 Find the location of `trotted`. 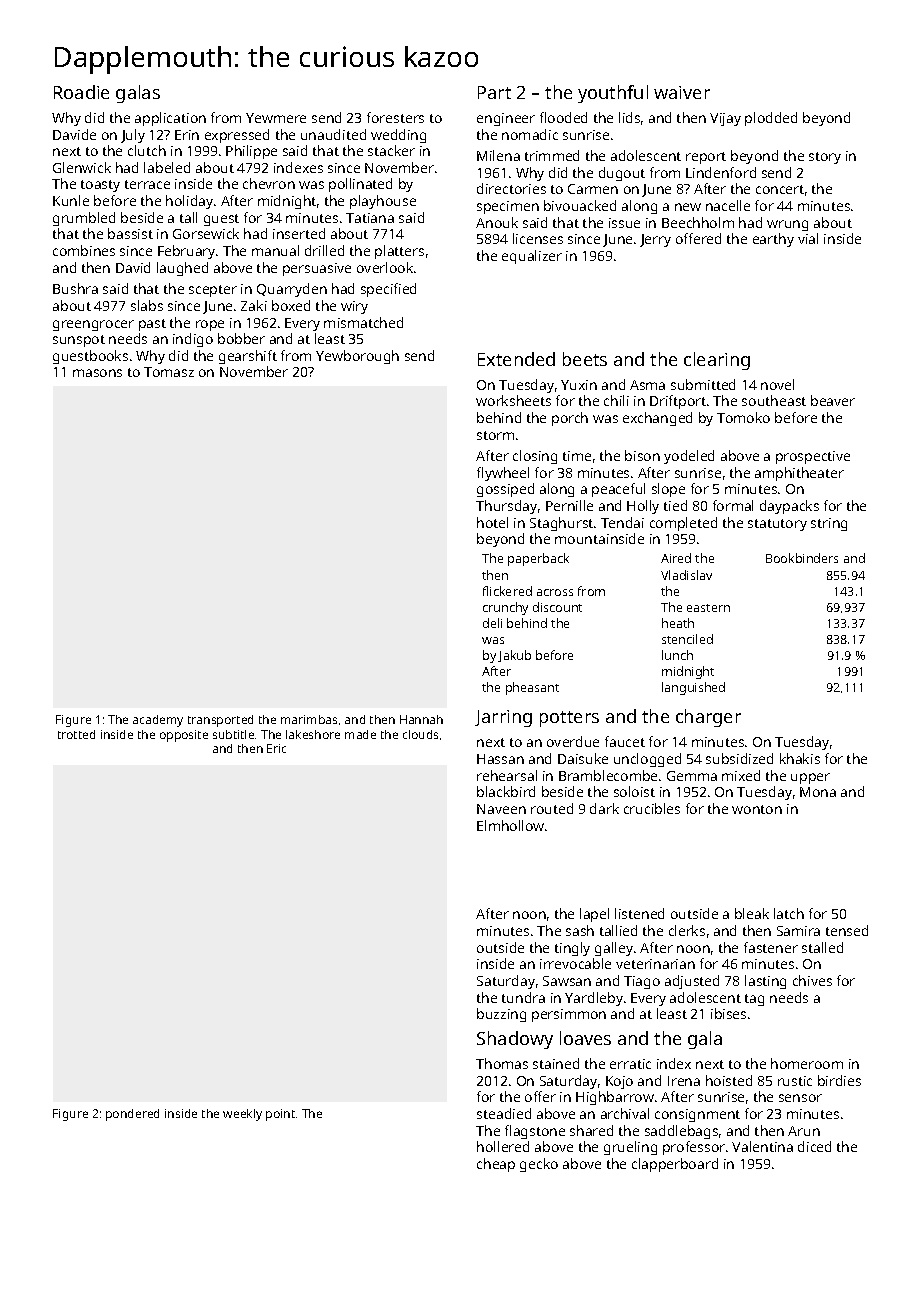

trotted is located at coordinates (76, 734).
